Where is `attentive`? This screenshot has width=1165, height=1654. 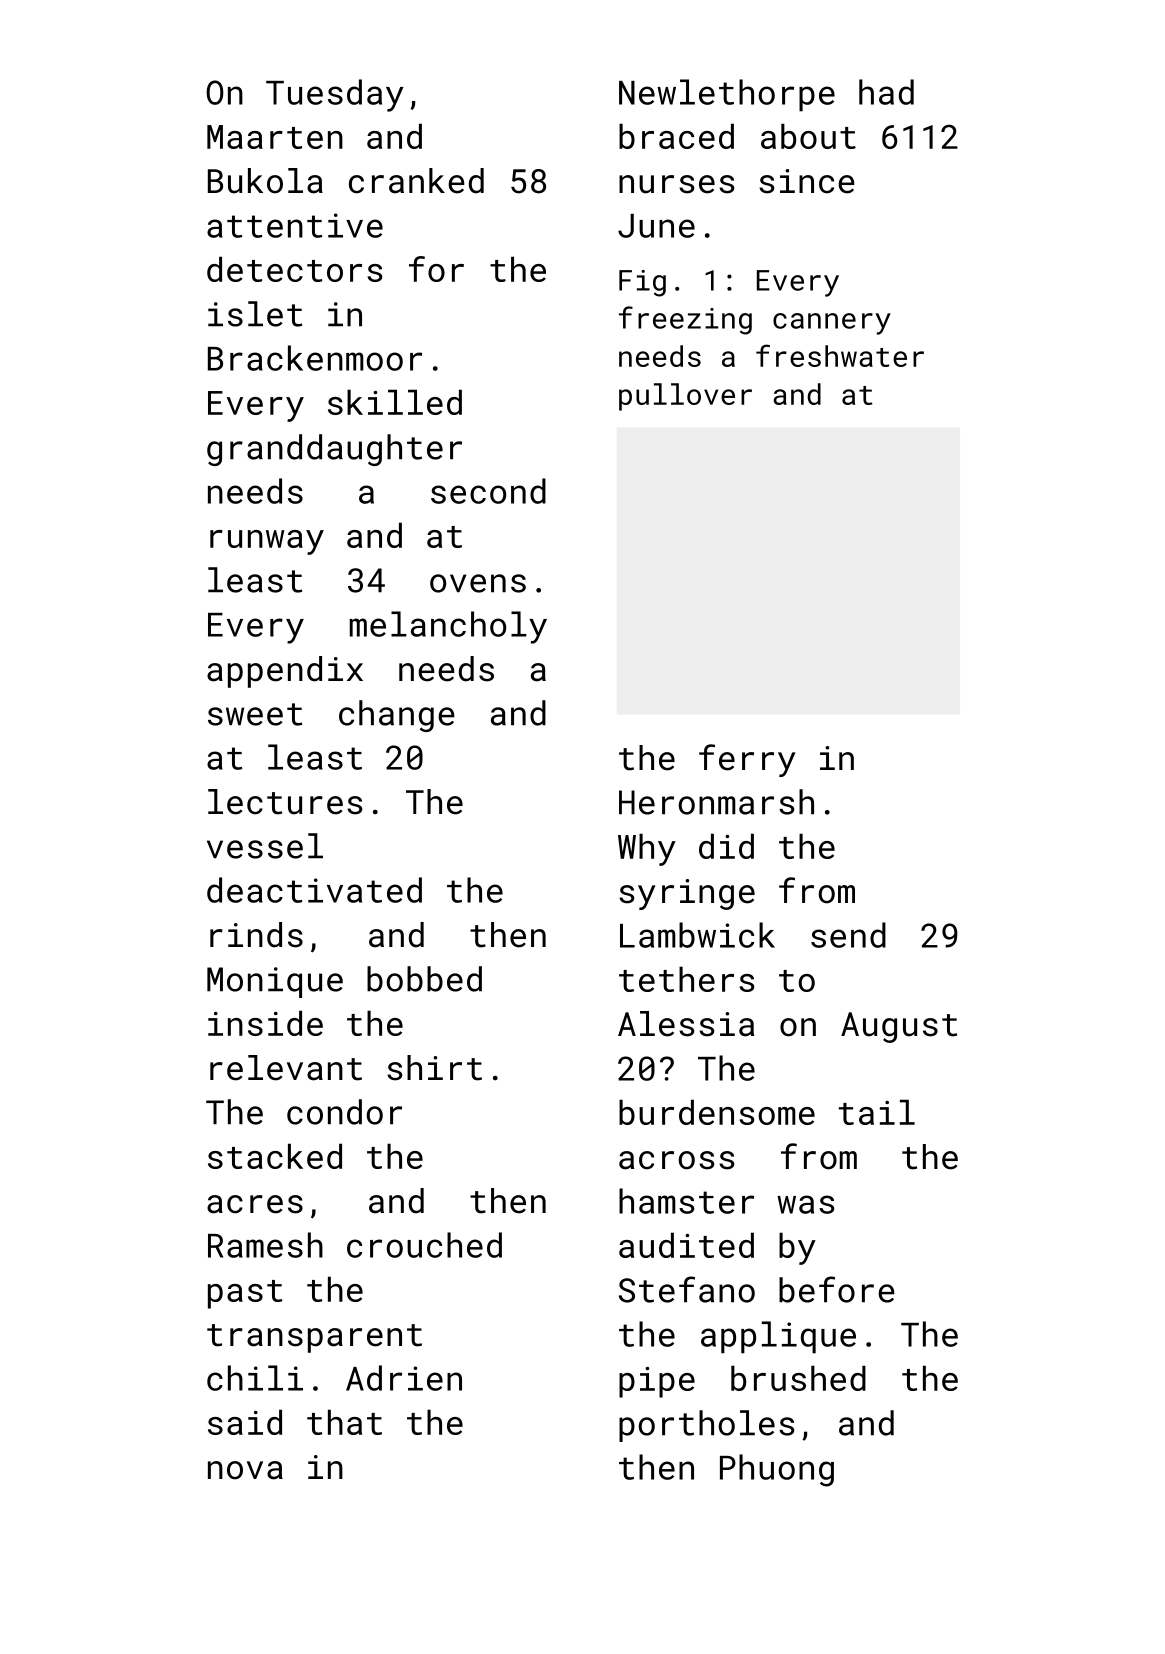
attentive is located at coordinates (295, 225).
